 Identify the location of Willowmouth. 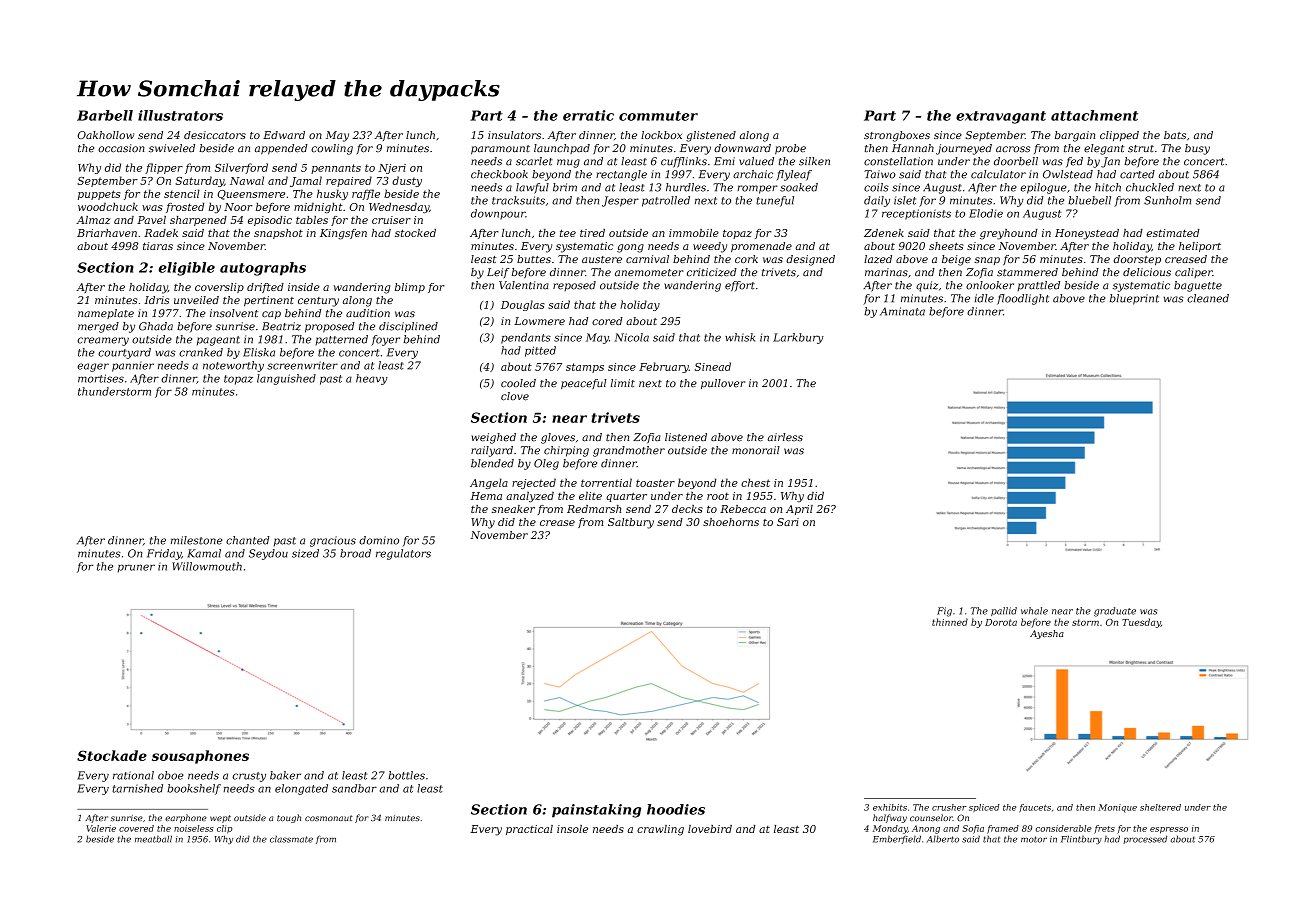
(207, 566).
